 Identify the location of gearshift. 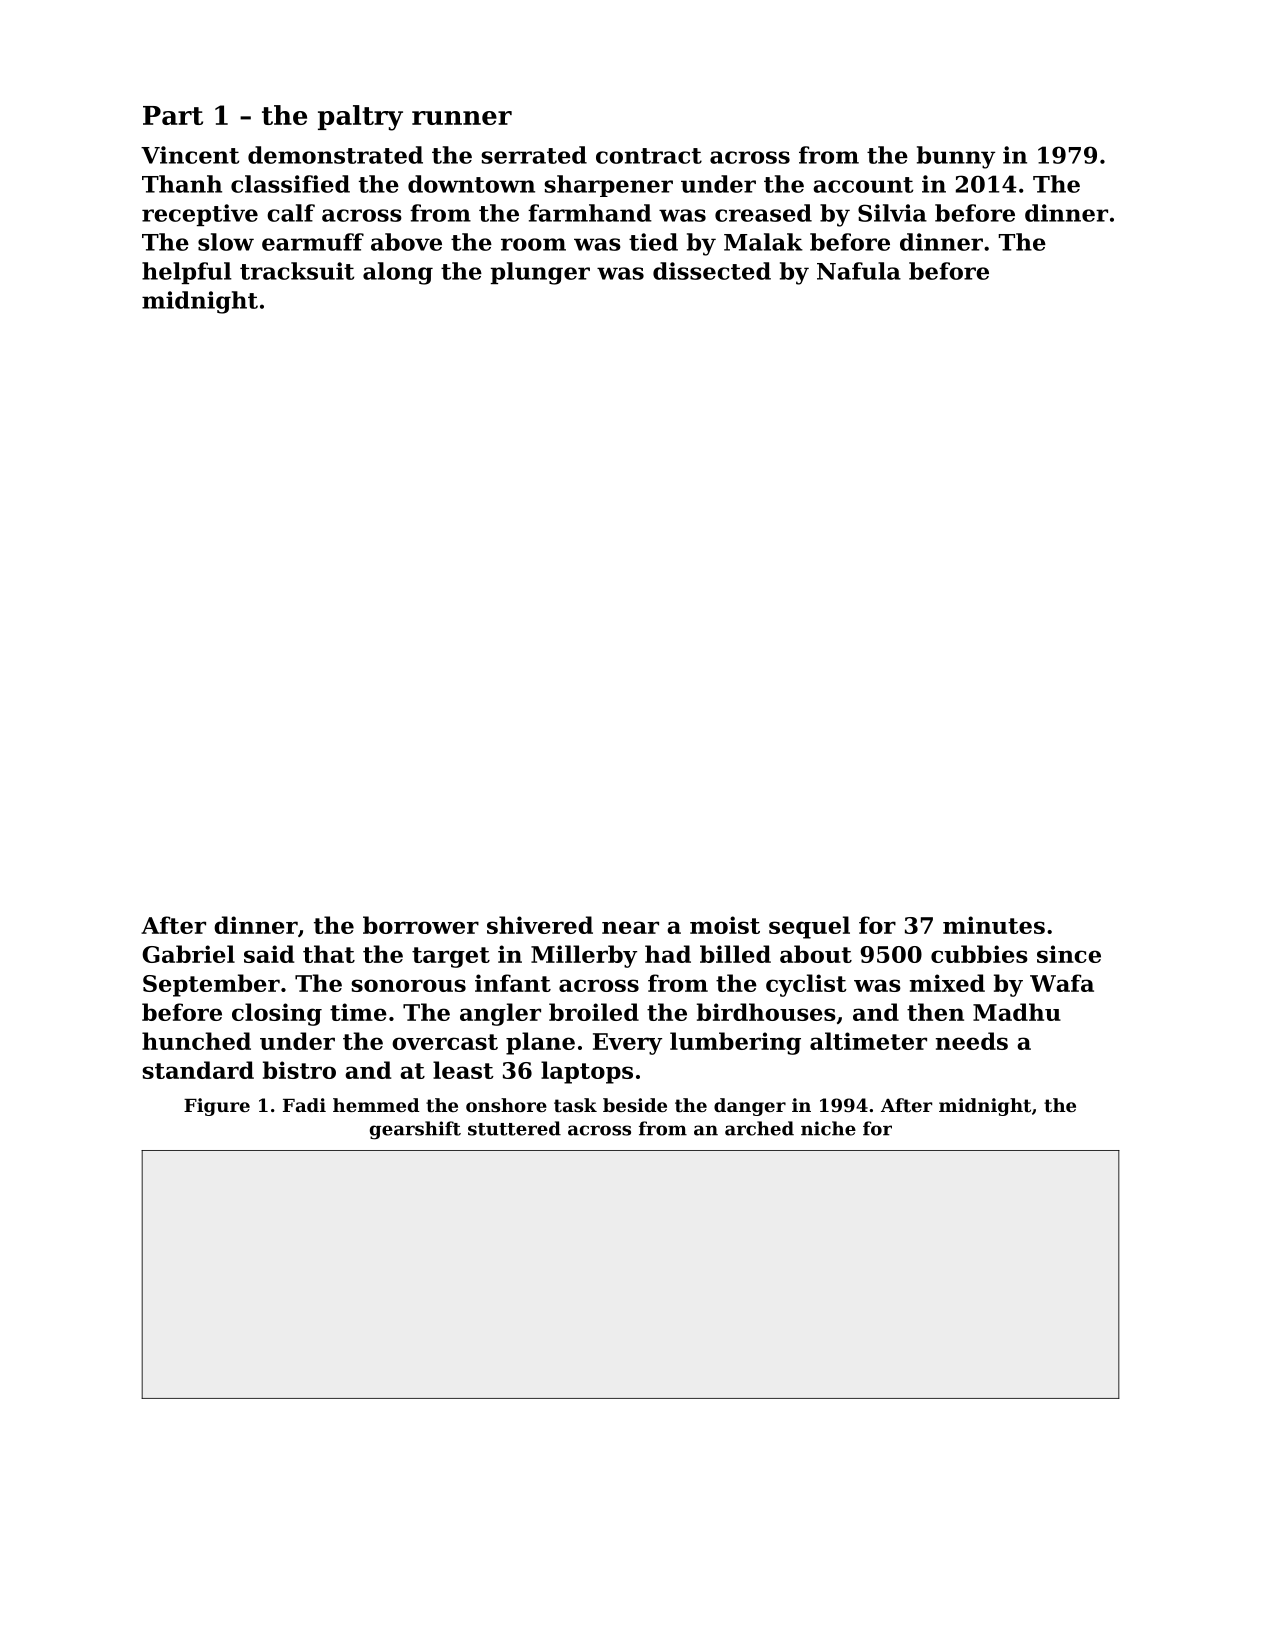
(415, 1130).
